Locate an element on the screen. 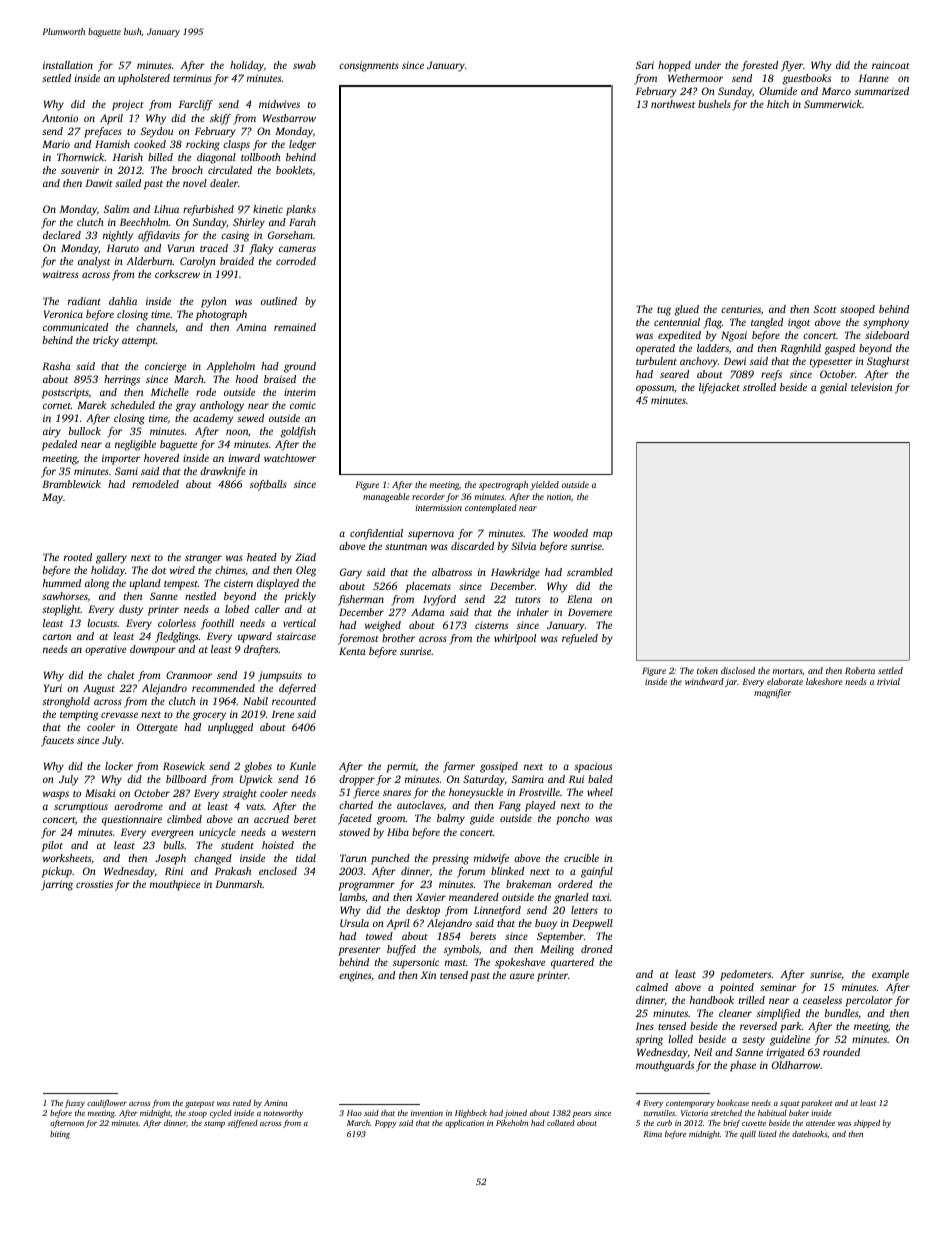 The height and width of the screenshot is (1233, 952). summarized is located at coordinates (882, 91).
